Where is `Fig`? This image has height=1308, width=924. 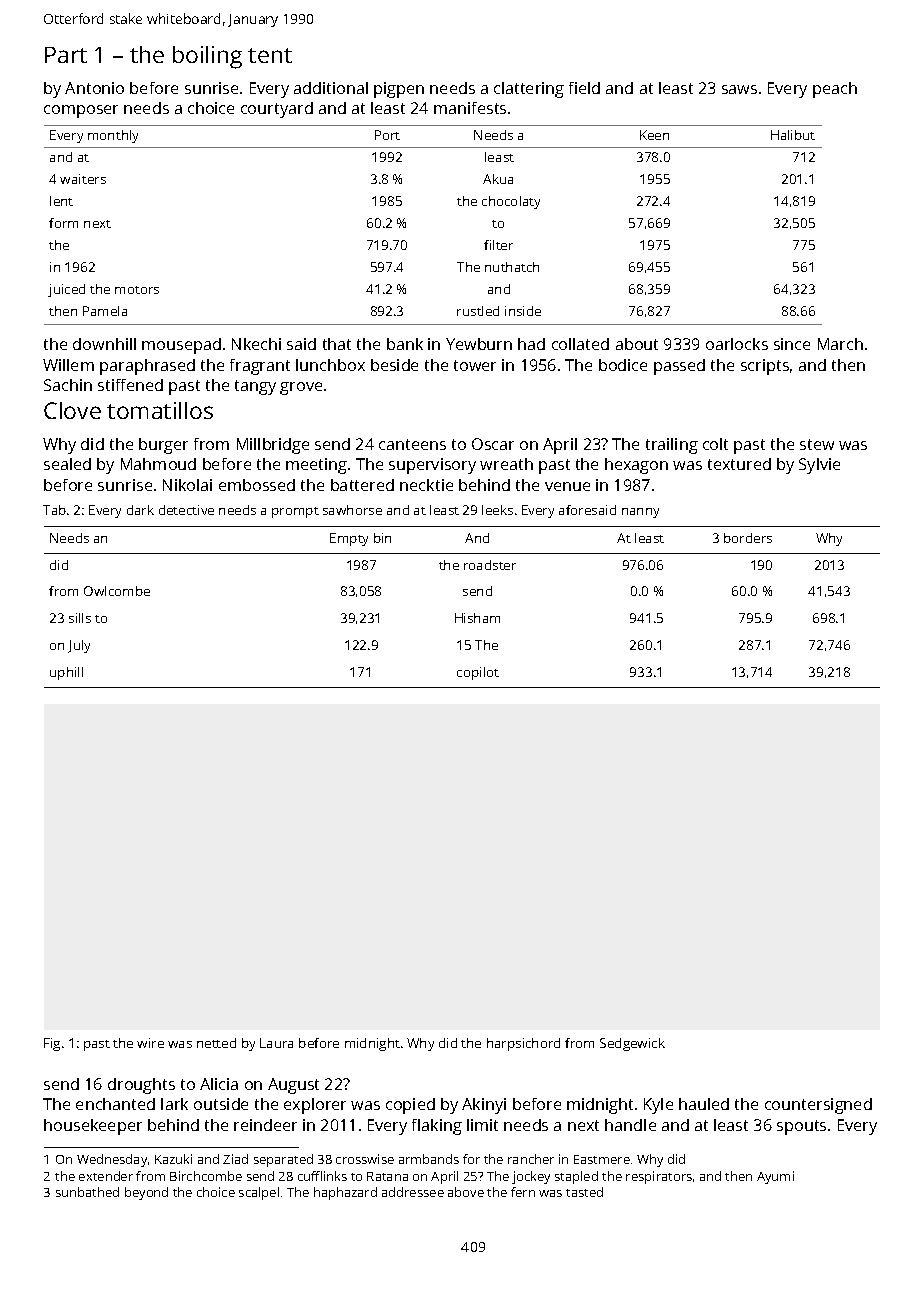 Fig is located at coordinates (52, 1044).
